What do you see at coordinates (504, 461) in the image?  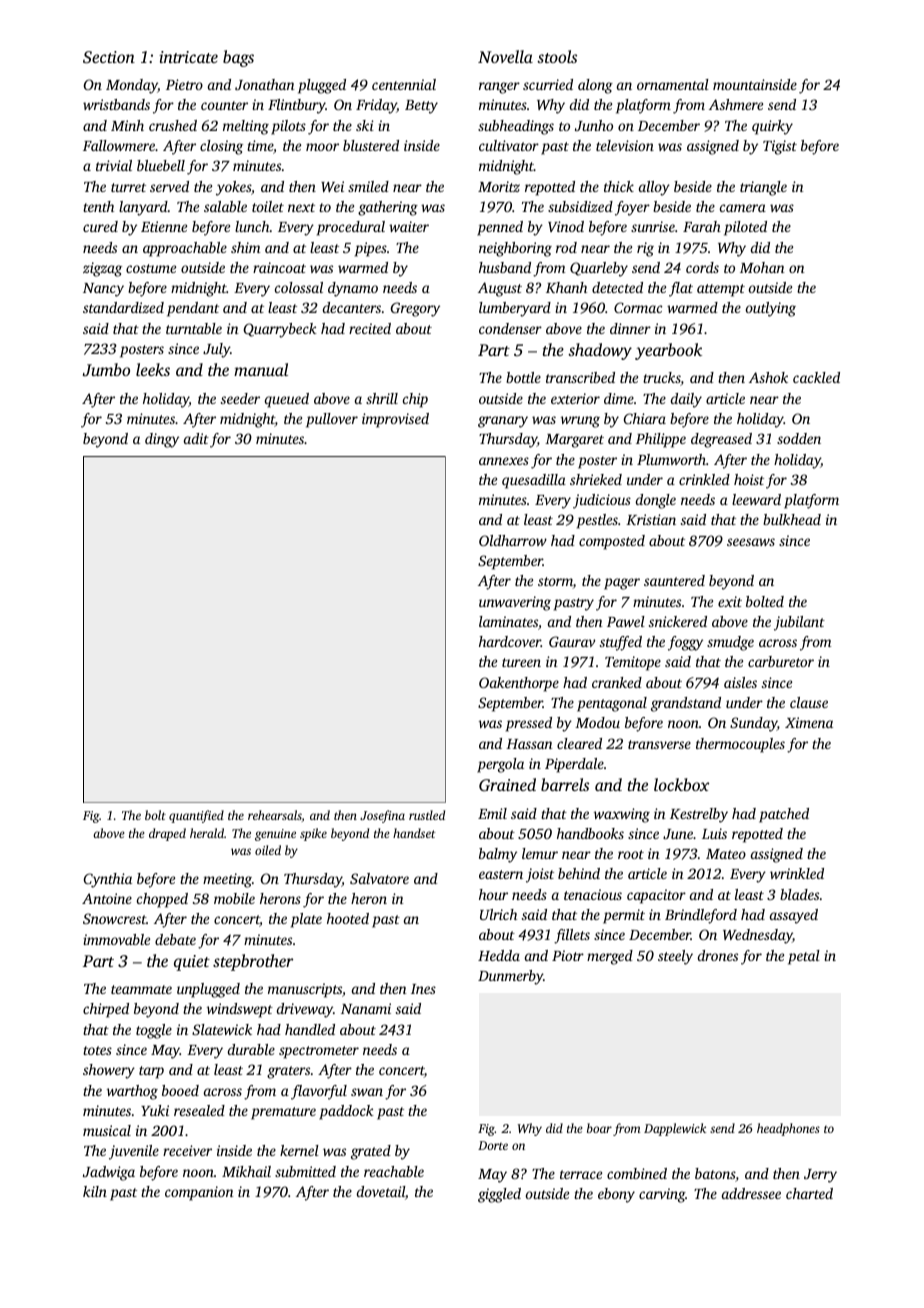 I see `annexes` at bounding box center [504, 461].
